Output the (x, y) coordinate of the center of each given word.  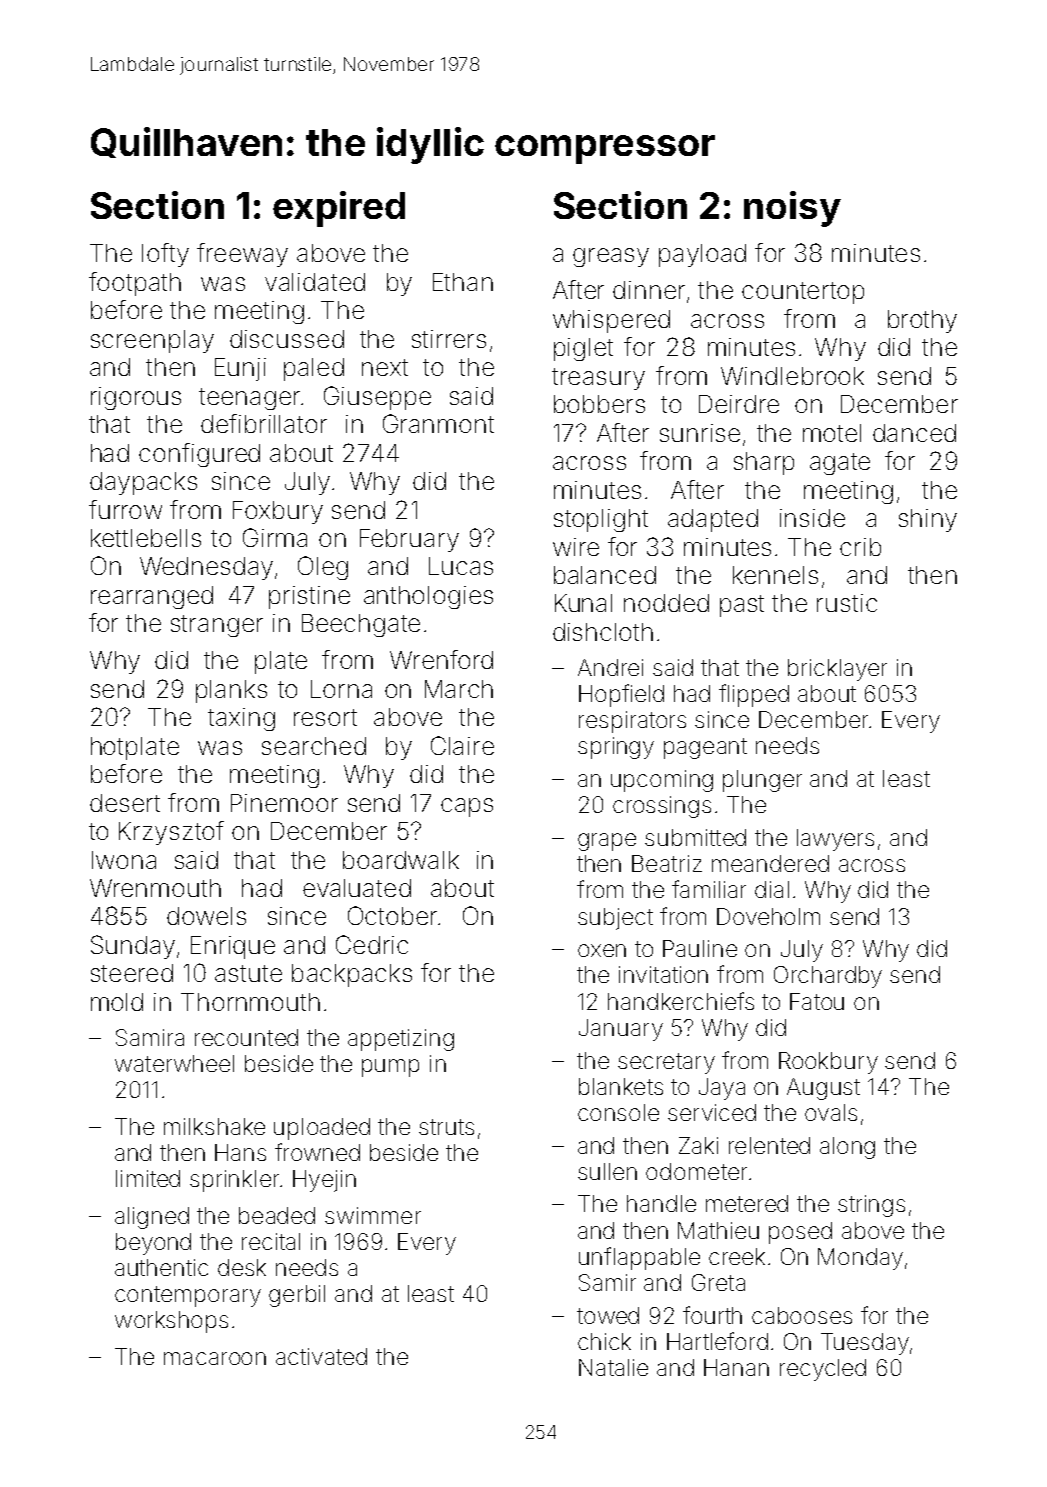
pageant (705, 748)
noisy (792, 209)
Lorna (341, 689)
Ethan (463, 282)
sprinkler (234, 1181)
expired (339, 209)
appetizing (401, 1040)
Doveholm (768, 916)
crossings (662, 807)
